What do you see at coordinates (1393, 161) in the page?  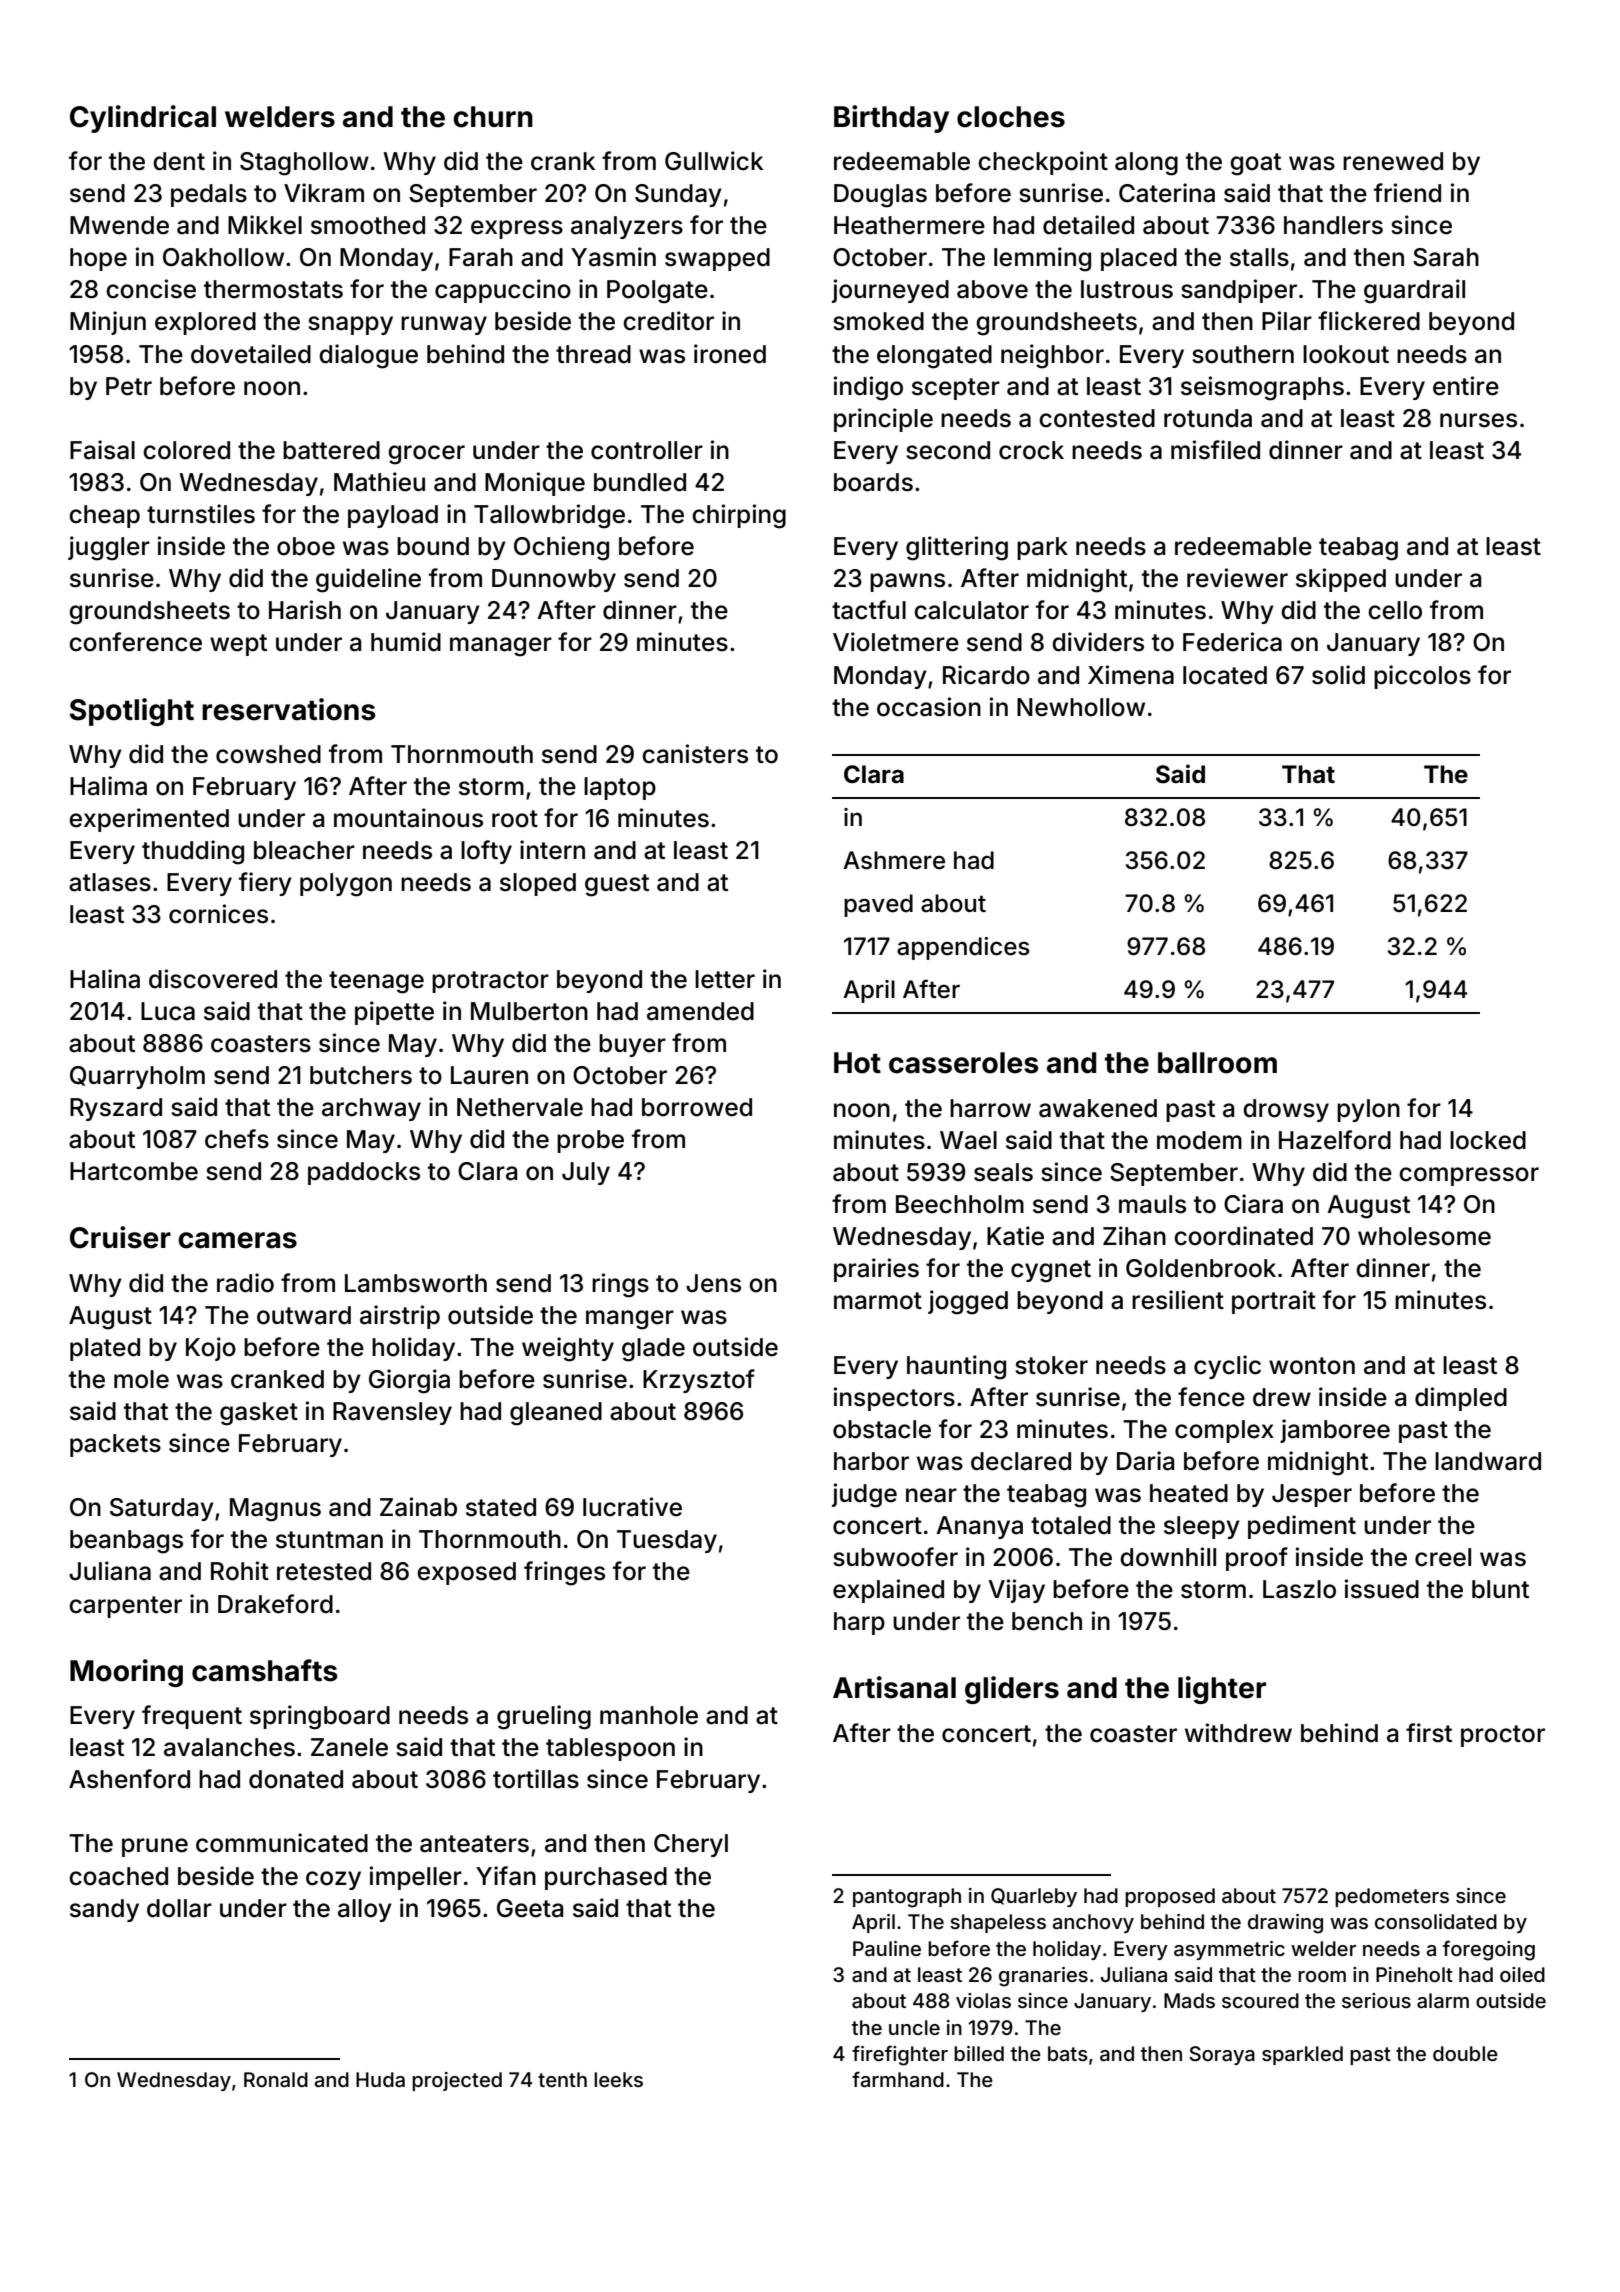 I see `renewed` at bounding box center [1393, 161].
